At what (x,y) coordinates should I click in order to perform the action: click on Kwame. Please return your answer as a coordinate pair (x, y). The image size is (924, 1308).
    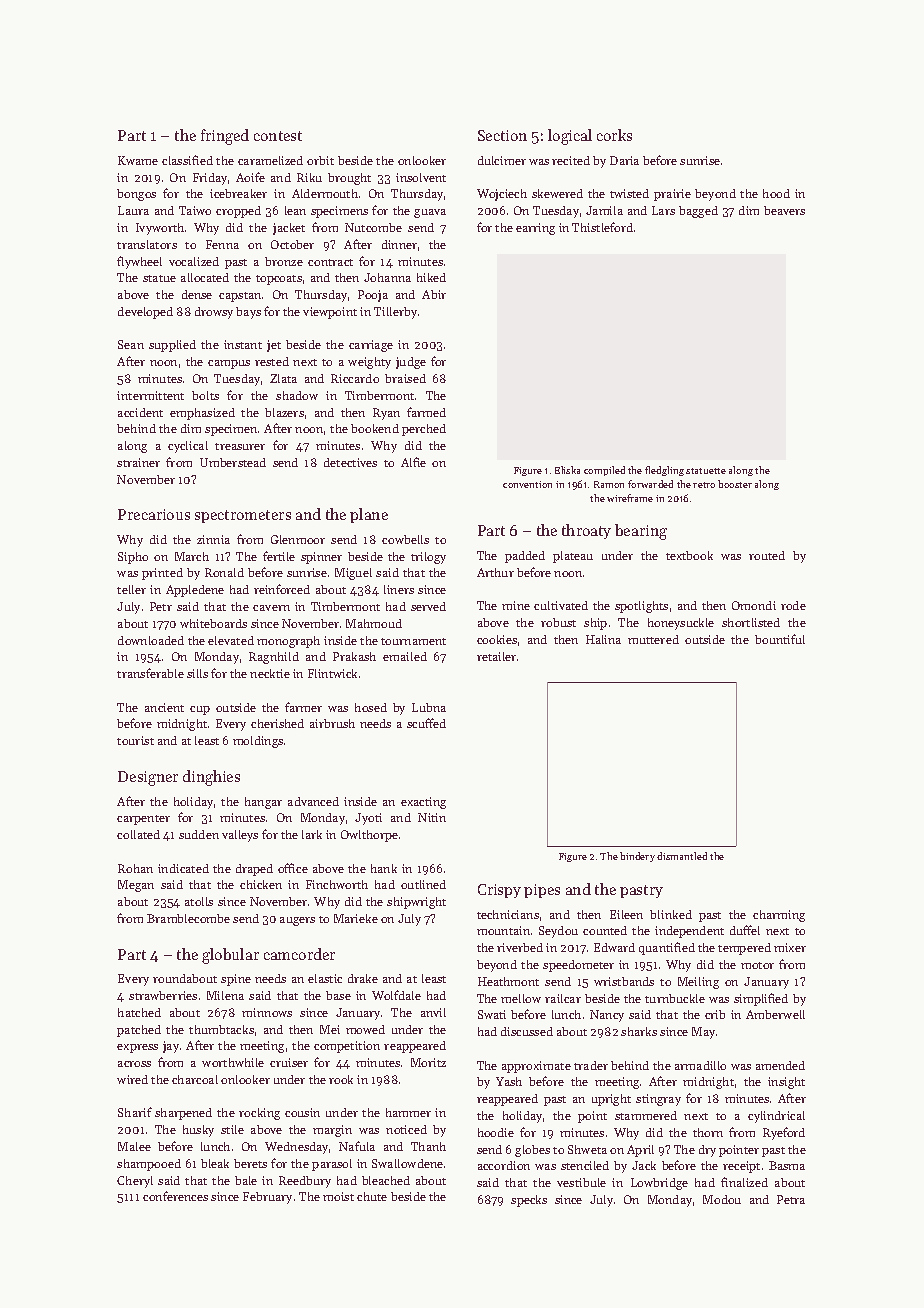
    Looking at the image, I should click on (138, 160).
